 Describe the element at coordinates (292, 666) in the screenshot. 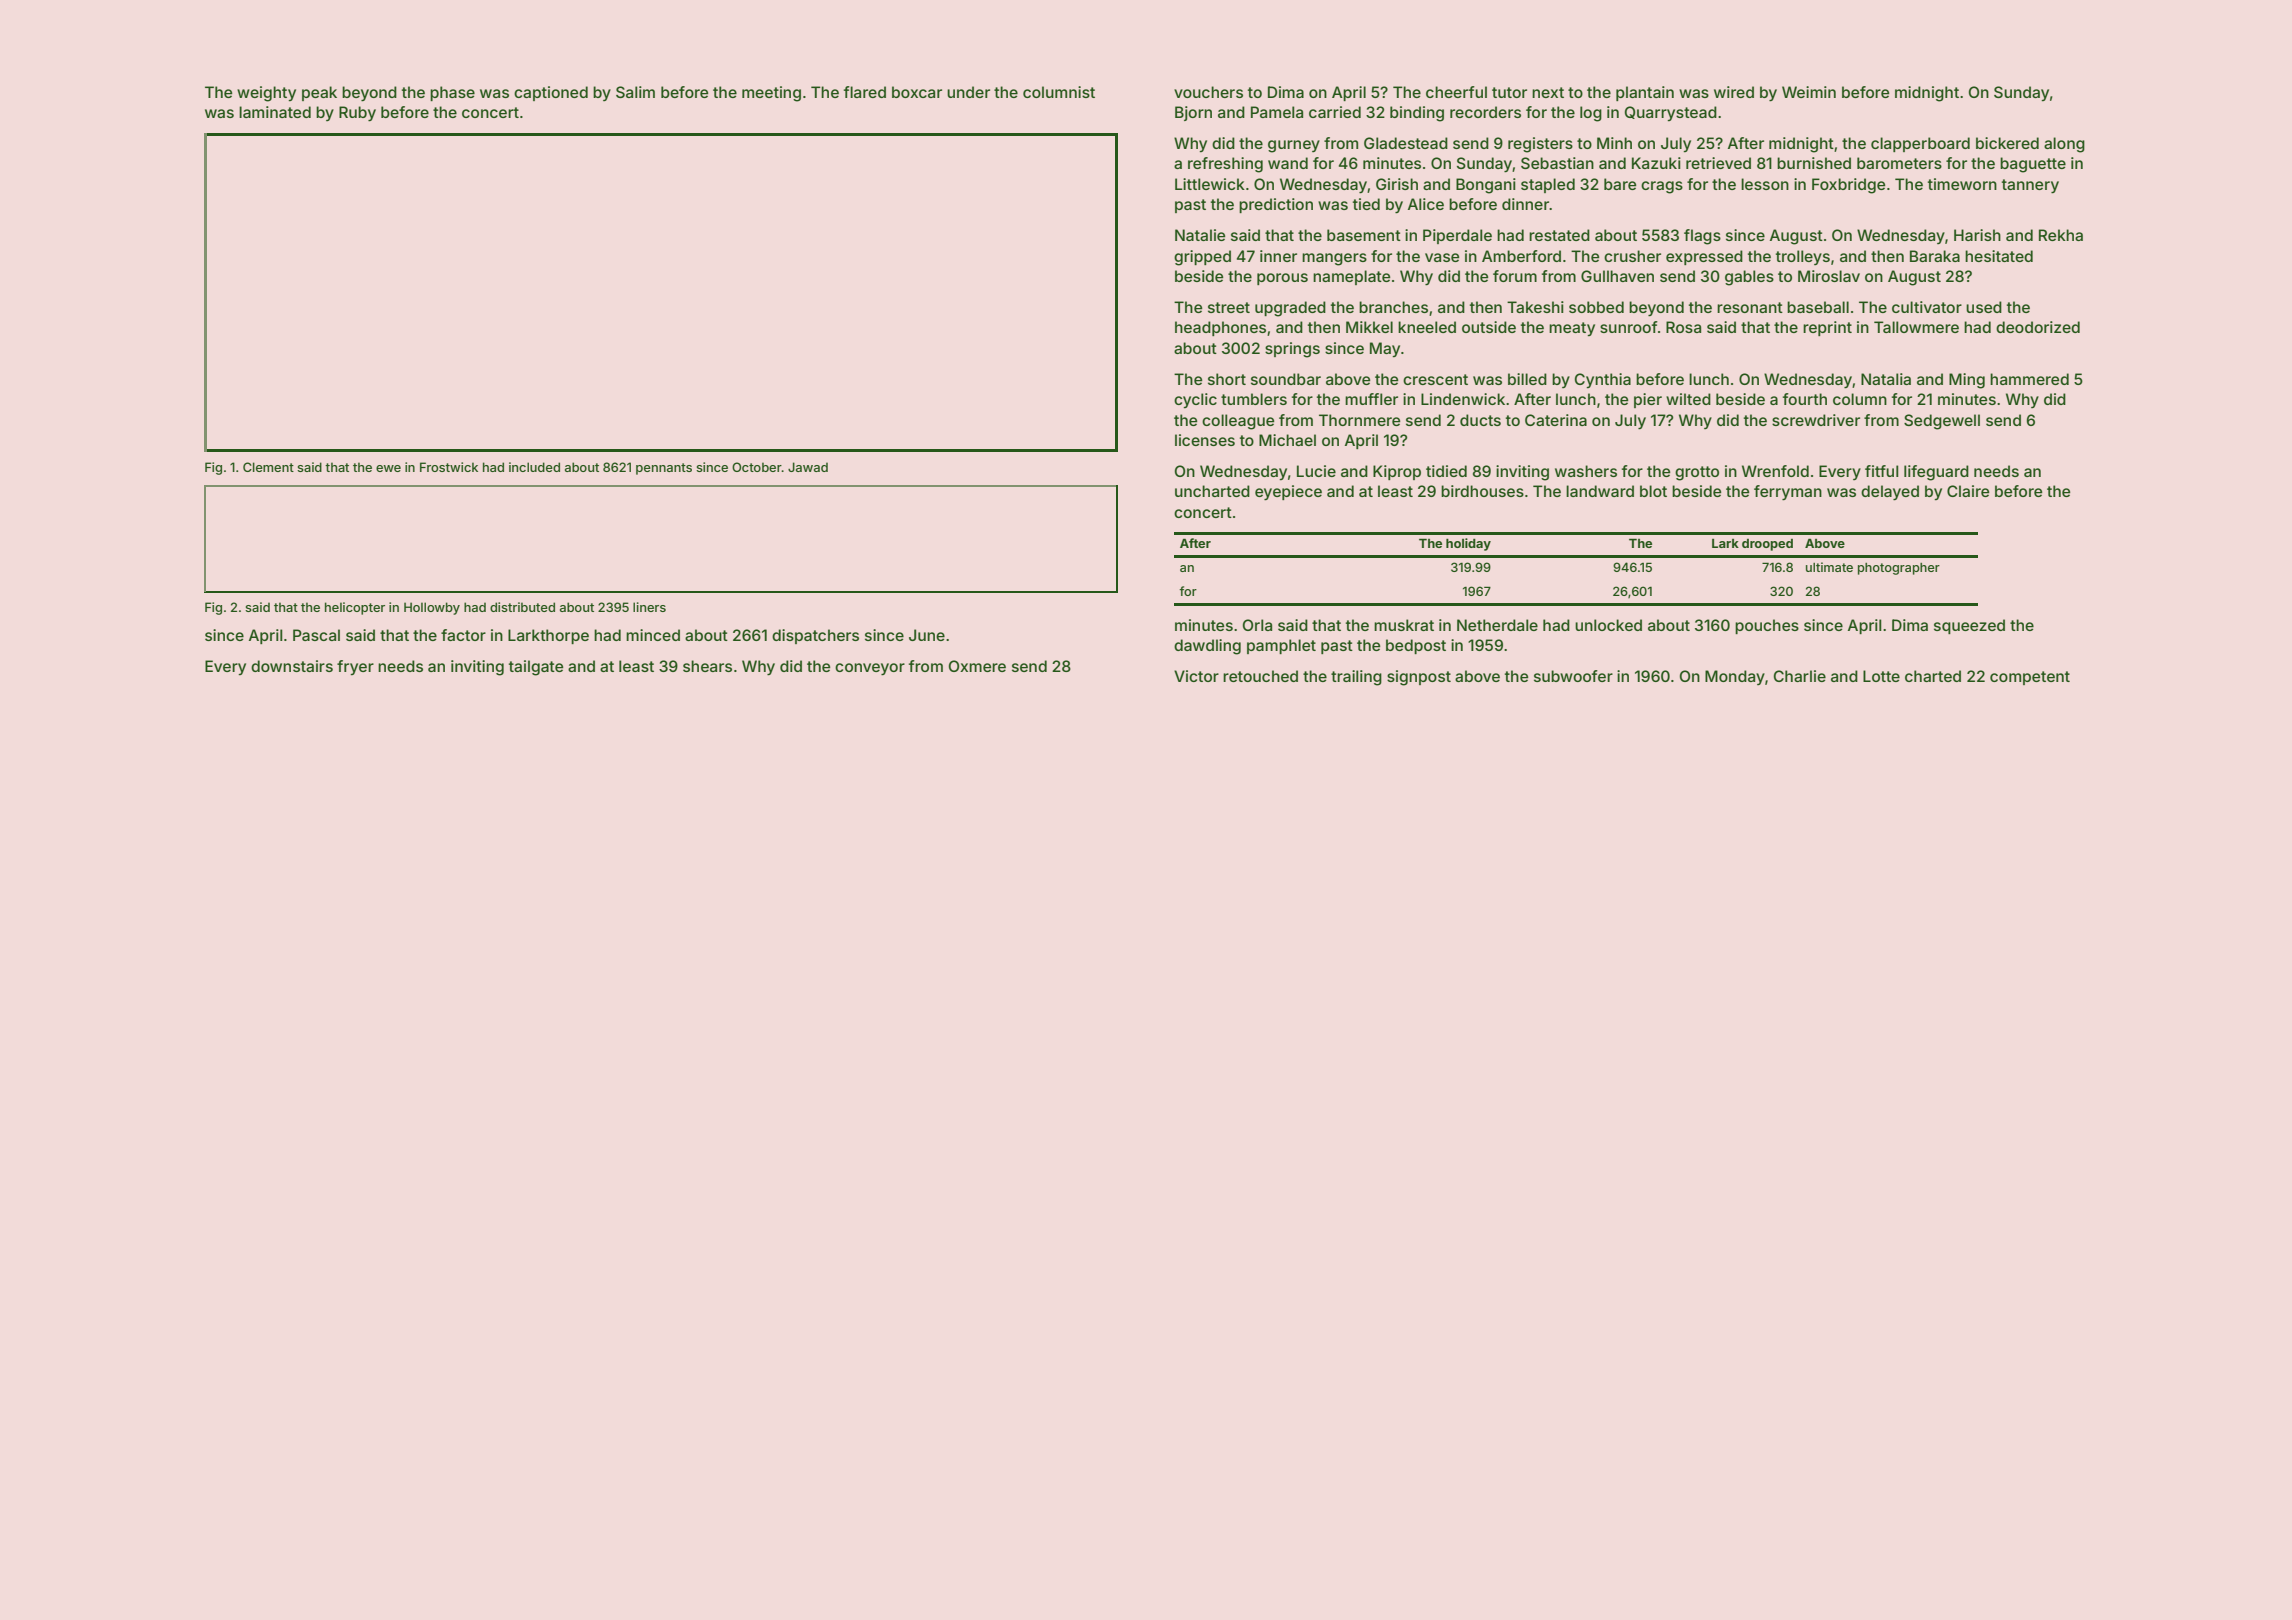

I see `downstairs` at that location.
